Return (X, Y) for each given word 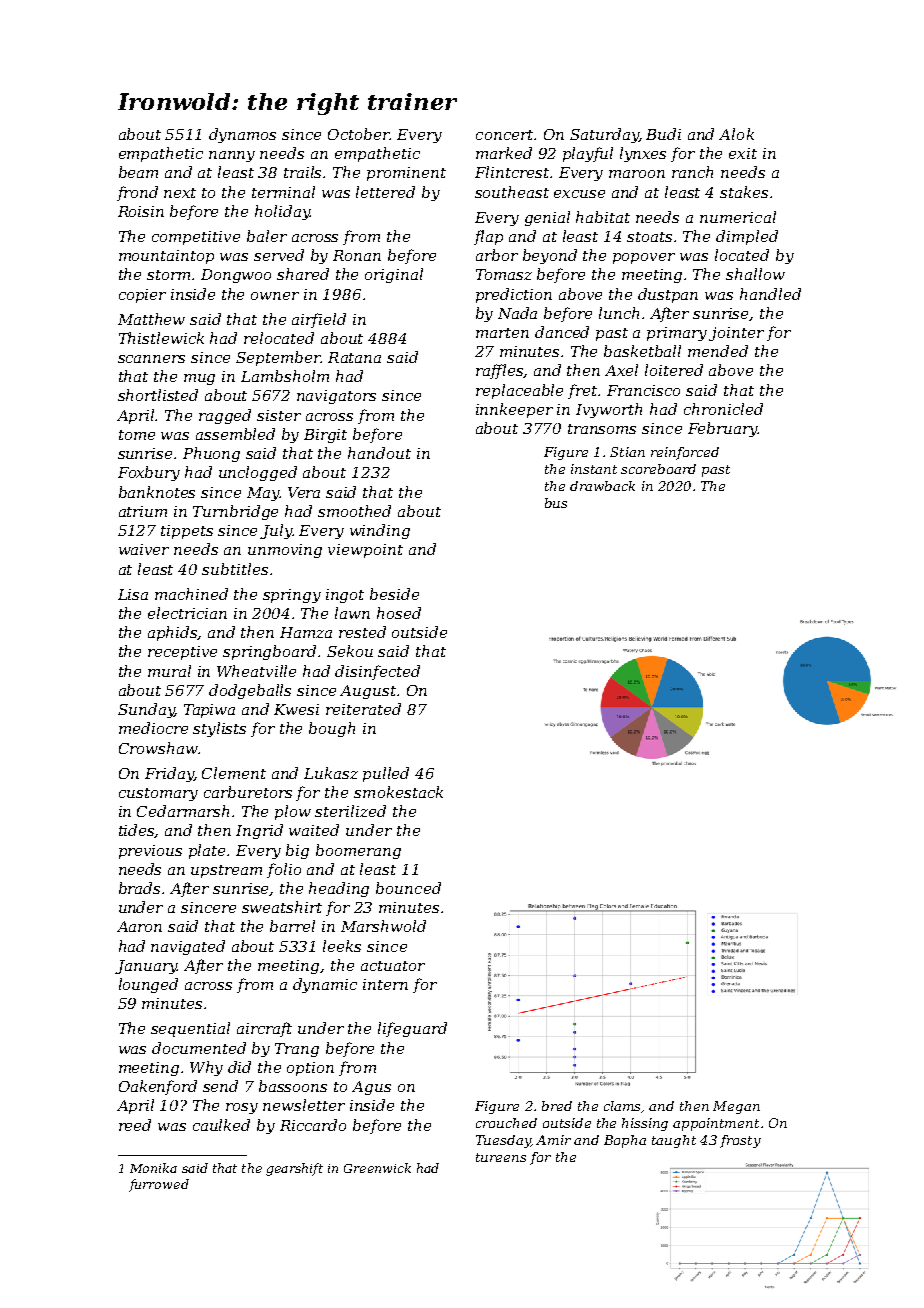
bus (556, 503)
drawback (602, 486)
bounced (408, 888)
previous (150, 852)
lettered (385, 192)
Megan (736, 1107)
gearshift (294, 1169)
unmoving (285, 551)
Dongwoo (236, 276)
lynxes (643, 154)
